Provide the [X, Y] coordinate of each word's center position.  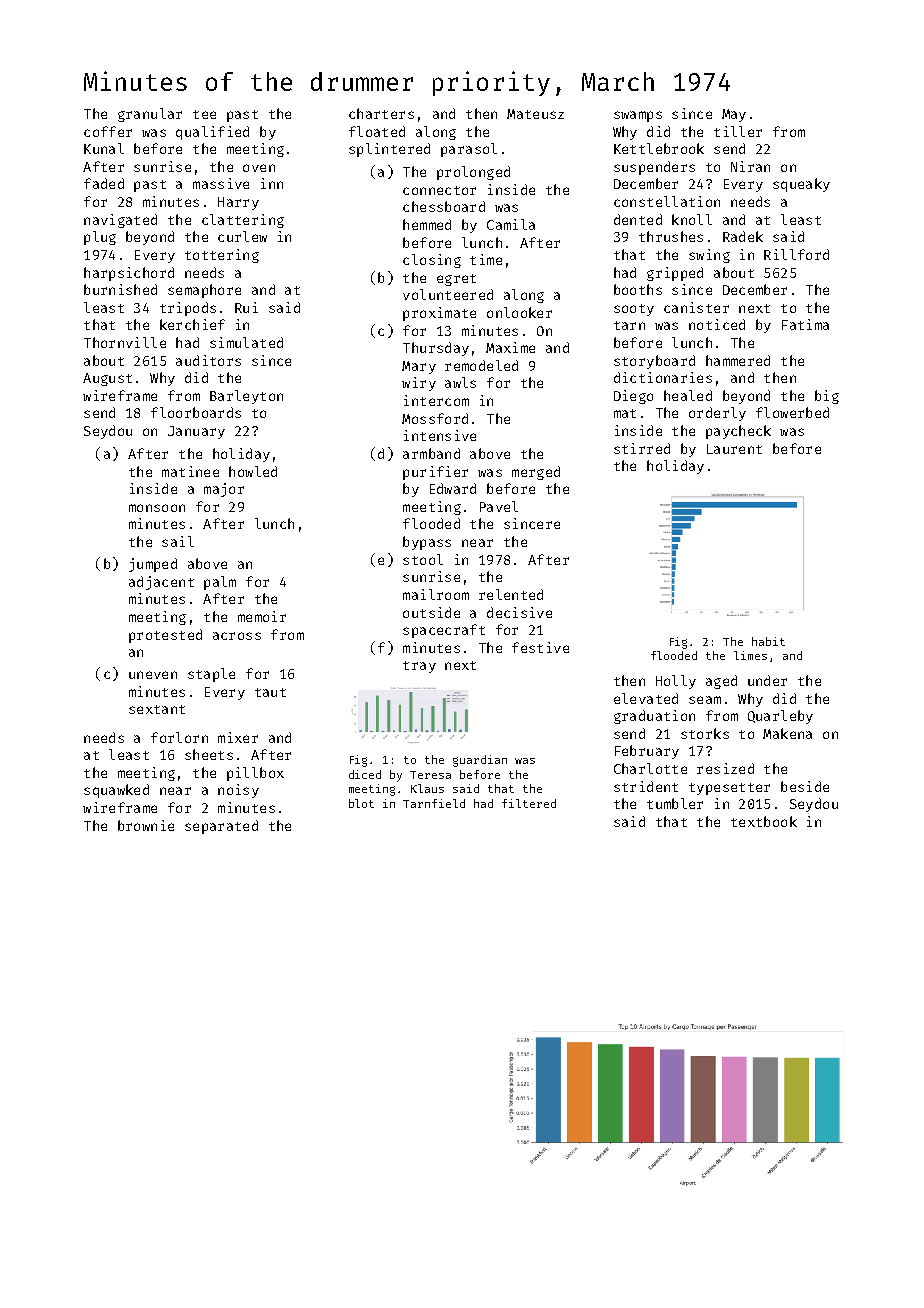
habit [768, 641]
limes [750, 655]
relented [511, 594]
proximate [439, 314]
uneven [153, 675]
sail [178, 541]
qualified [212, 133]
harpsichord [129, 274]
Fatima [805, 324]
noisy [238, 791]
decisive [519, 612]
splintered [389, 150]
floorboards [196, 412]
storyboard [654, 362]
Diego [633, 397]
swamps [638, 116]
